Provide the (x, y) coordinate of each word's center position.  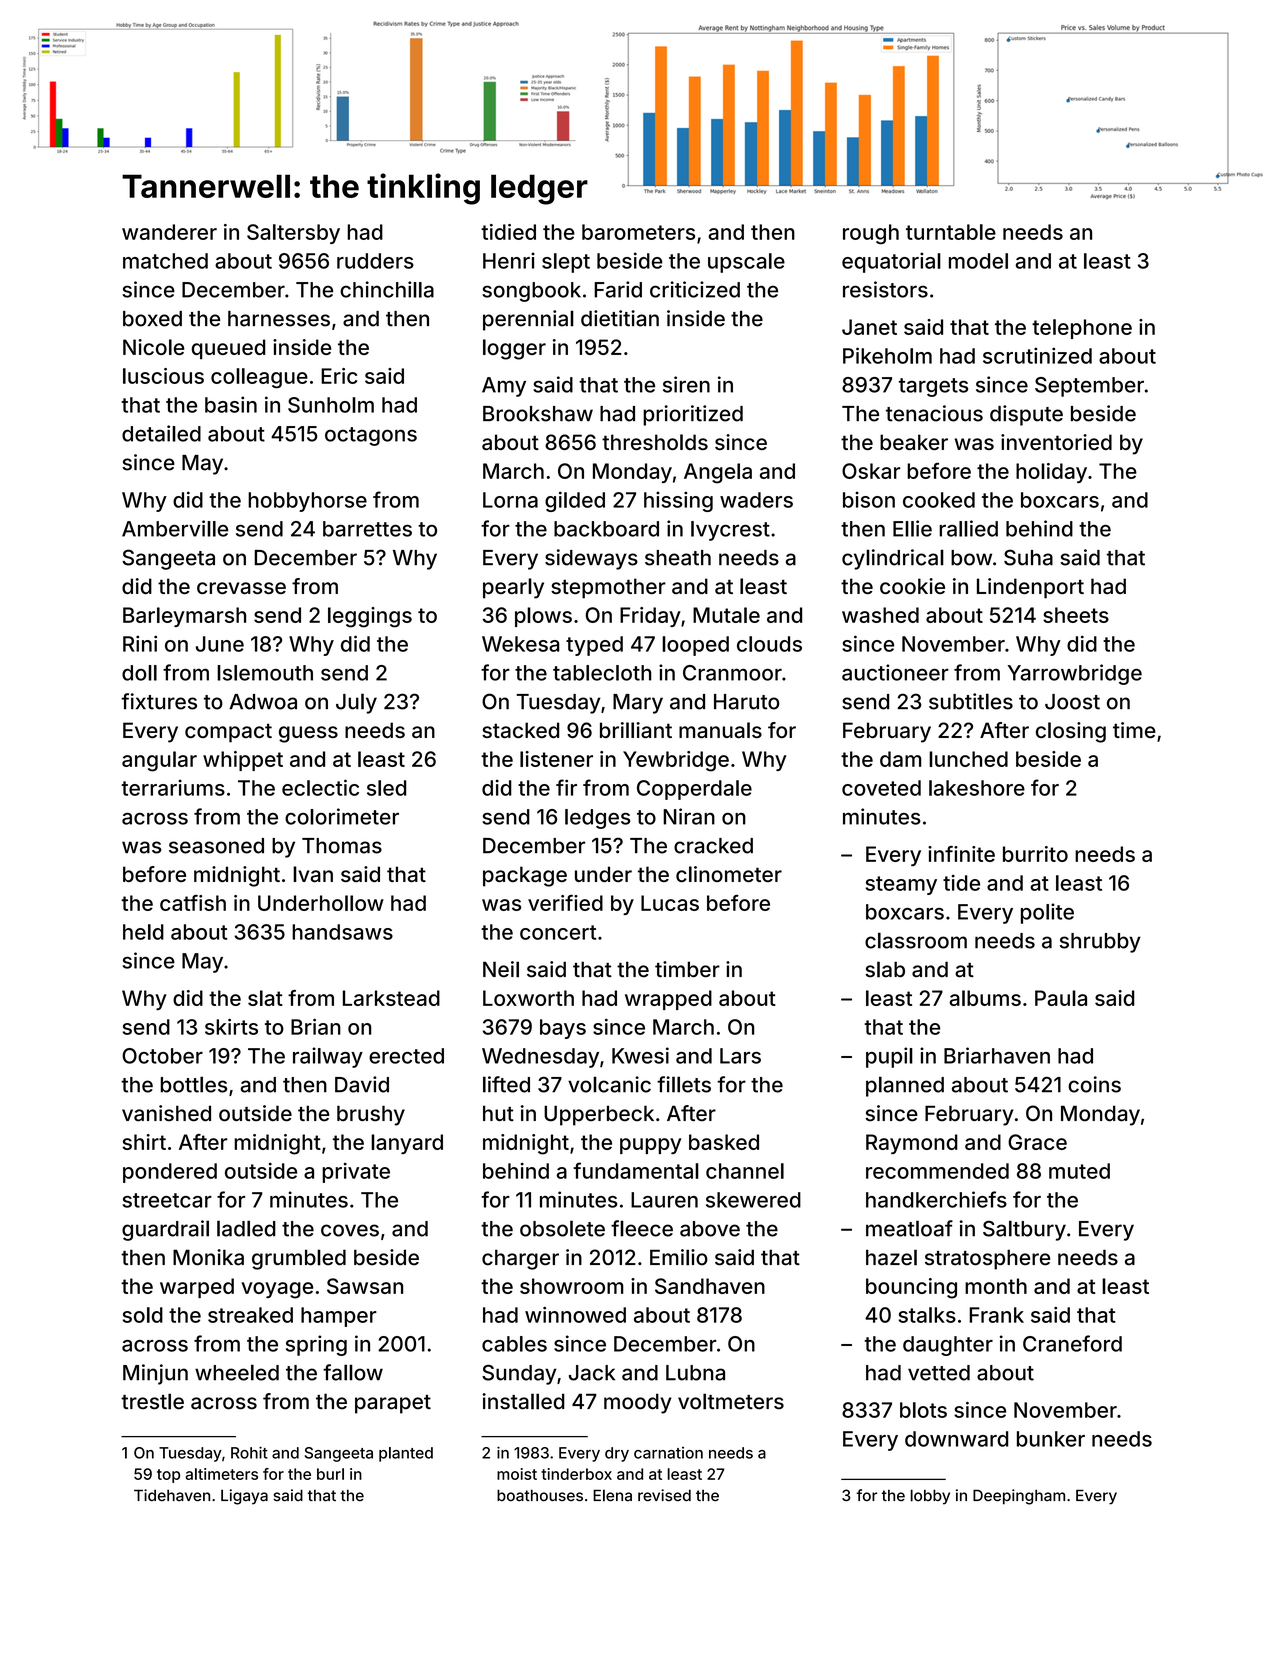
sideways (591, 559)
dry (617, 1454)
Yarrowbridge (1075, 674)
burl (330, 1474)
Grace (1037, 1142)
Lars (740, 1056)
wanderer (169, 232)
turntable (951, 232)
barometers (638, 232)
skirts (231, 1027)
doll (139, 673)
